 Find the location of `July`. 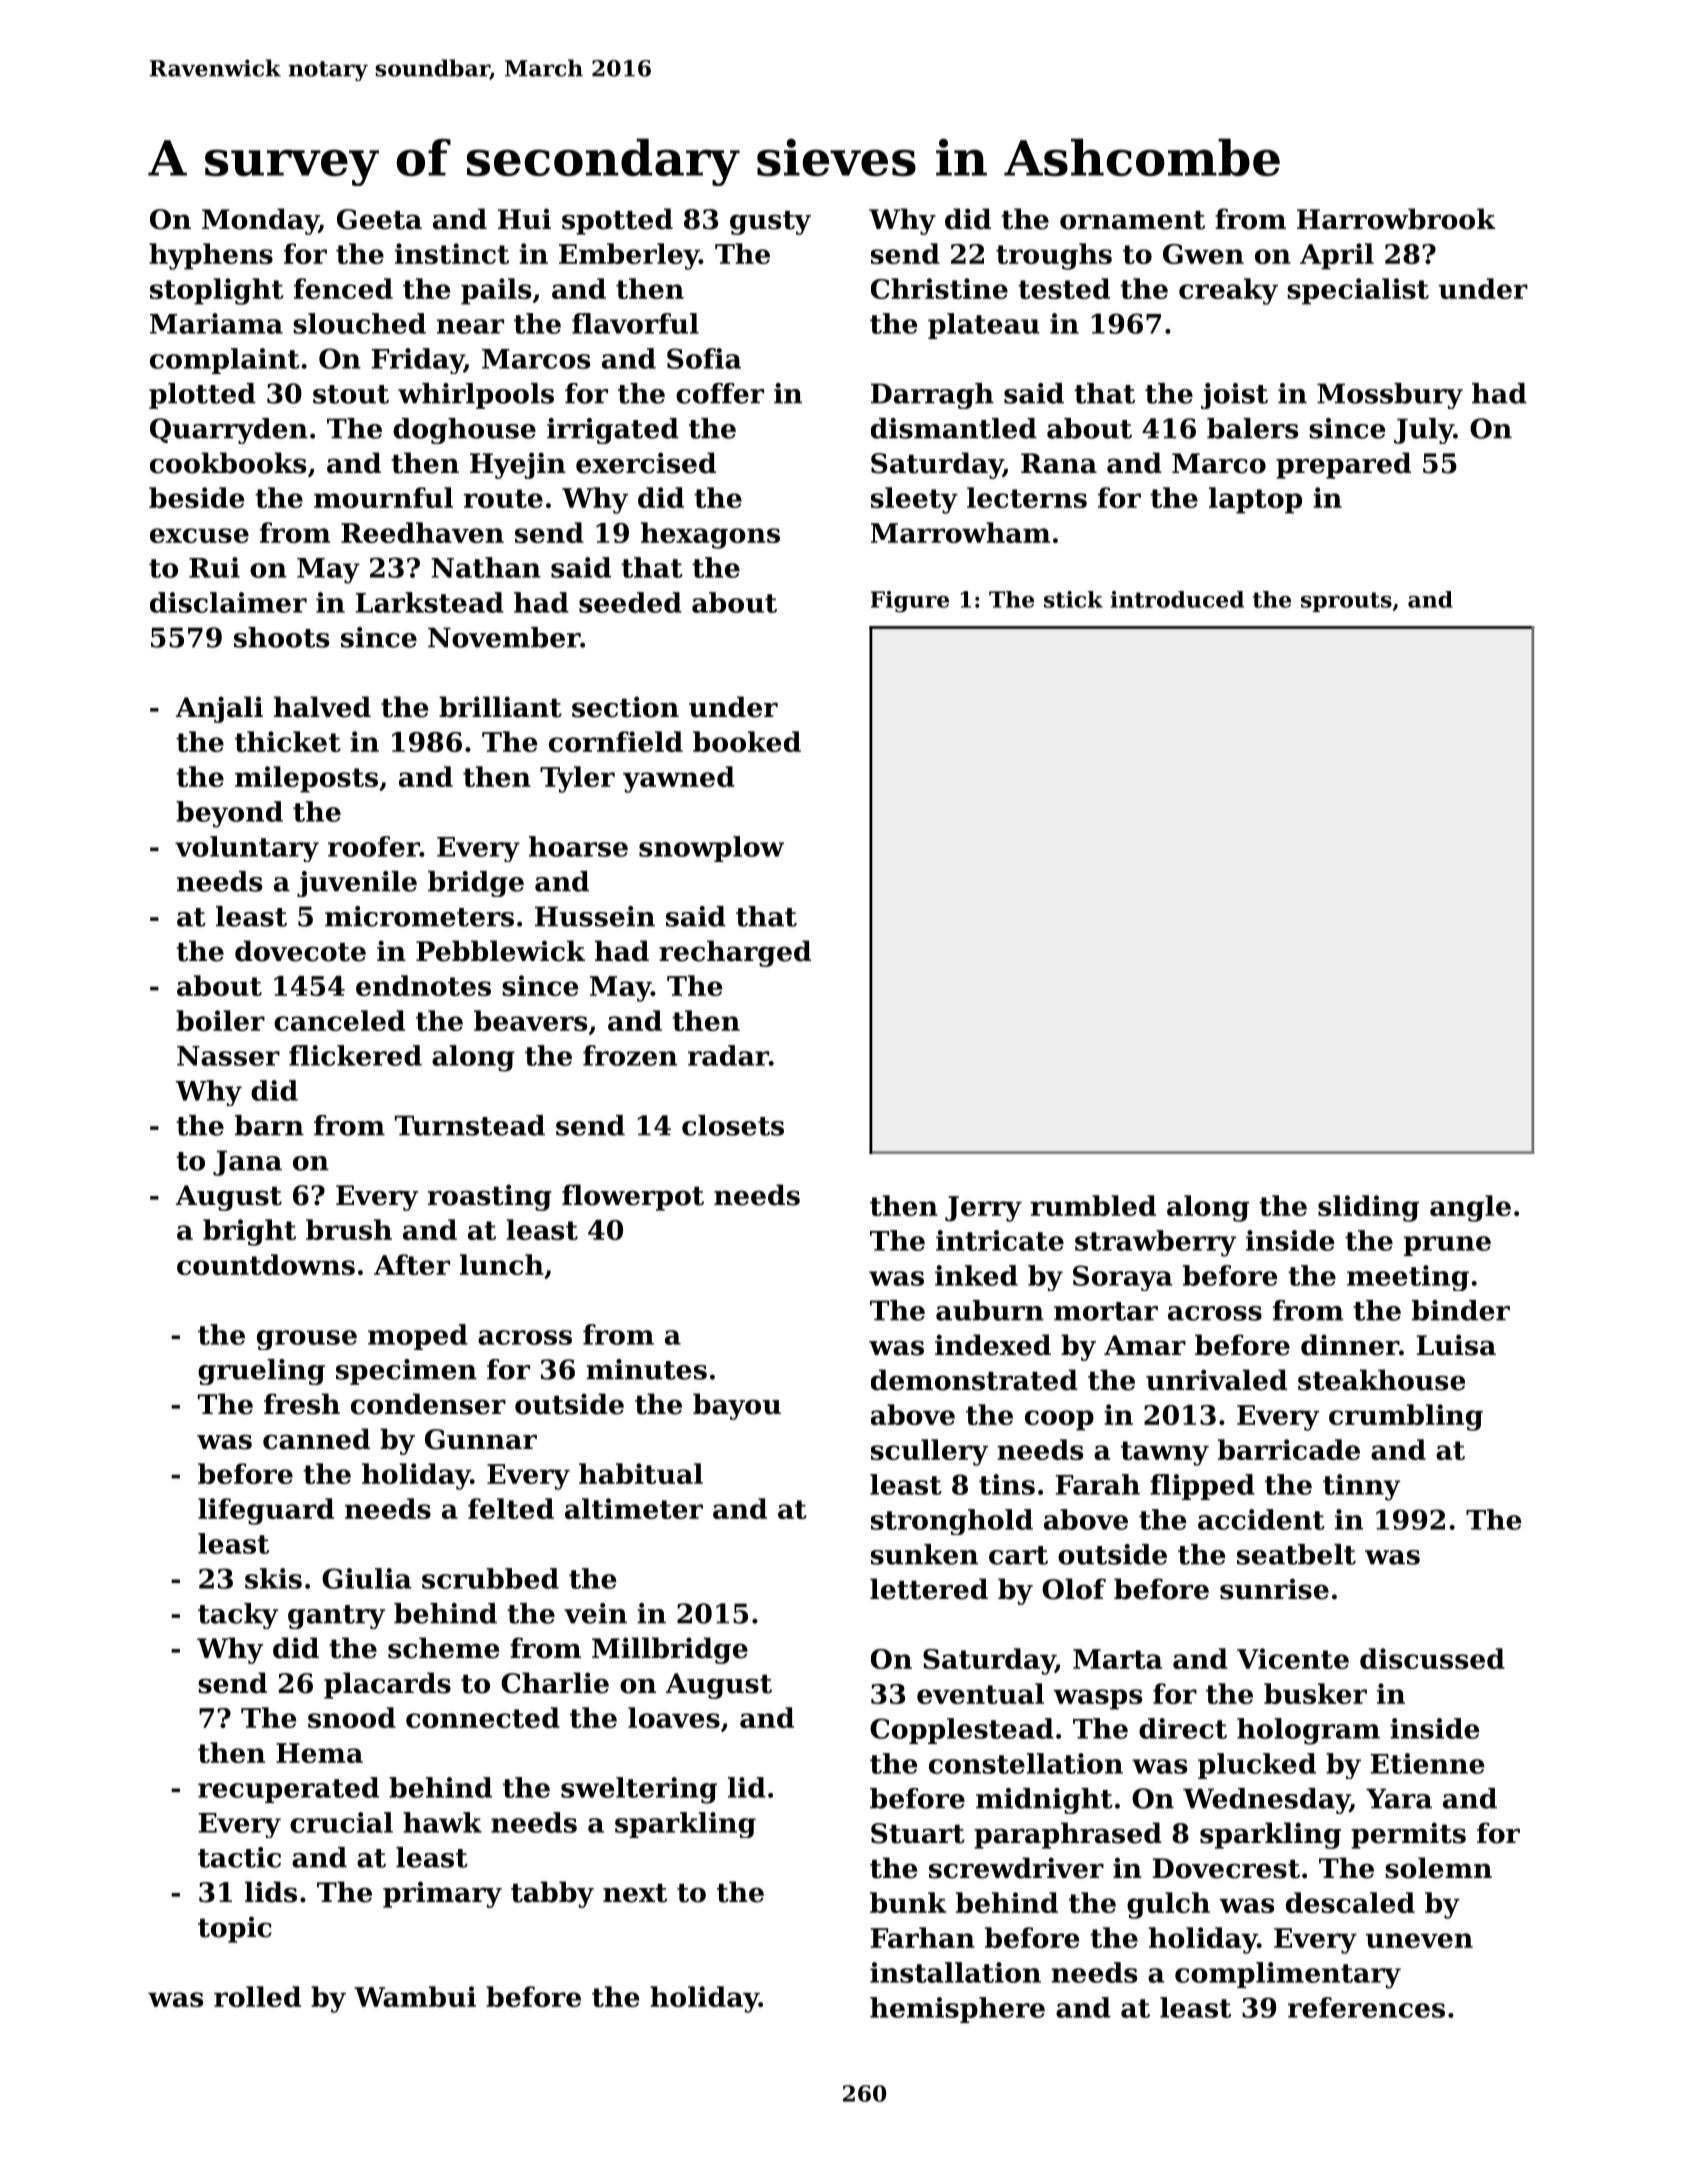

July is located at coordinates (1424, 431).
